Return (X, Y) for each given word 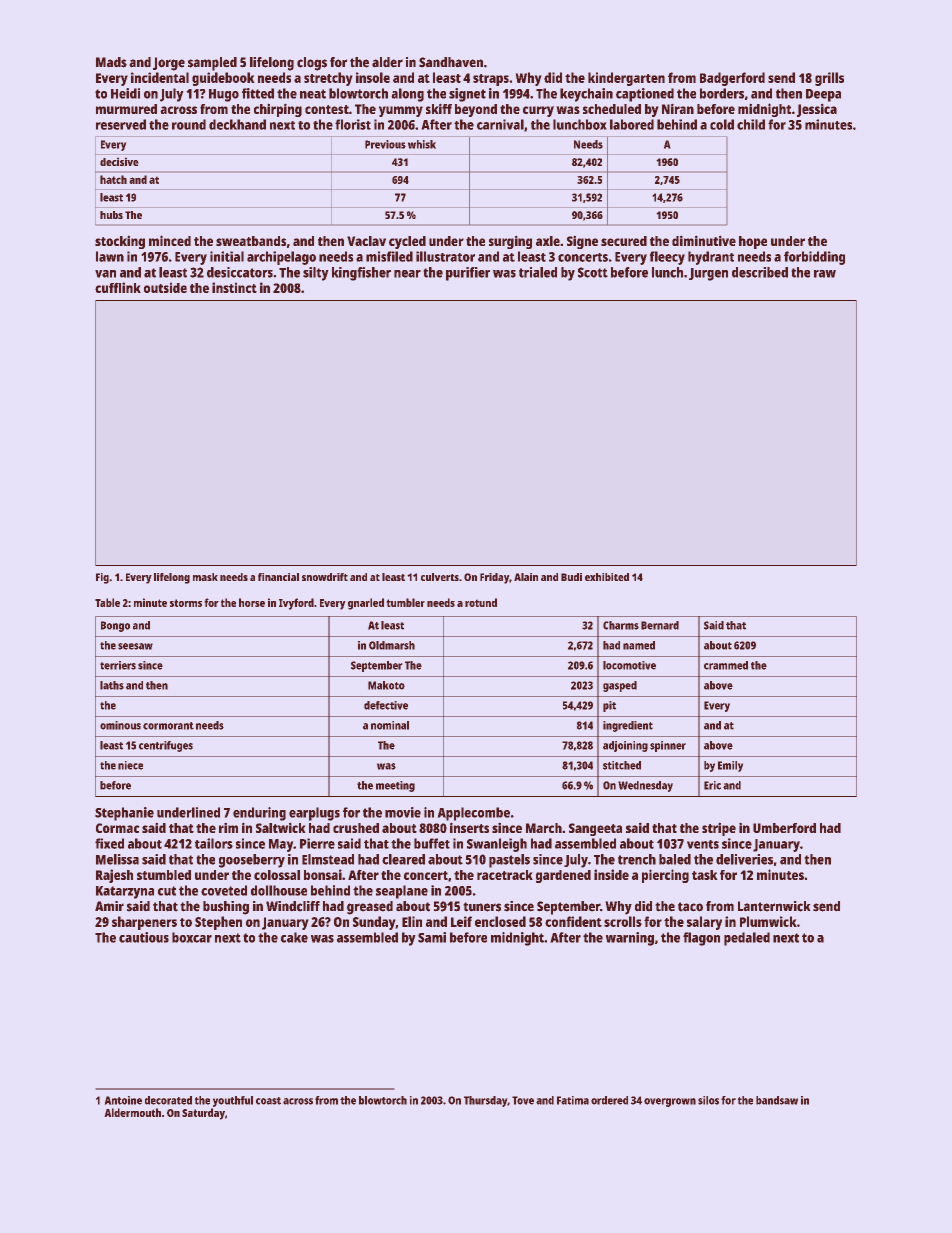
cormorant (168, 726)
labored (632, 124)
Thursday (485, 1101)
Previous (385, 144)
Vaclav (366, 241)
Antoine (123, 1100)
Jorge (169, 64)
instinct (234, 287)
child (751, 124)
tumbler (406, 602)
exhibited (607, 577)
